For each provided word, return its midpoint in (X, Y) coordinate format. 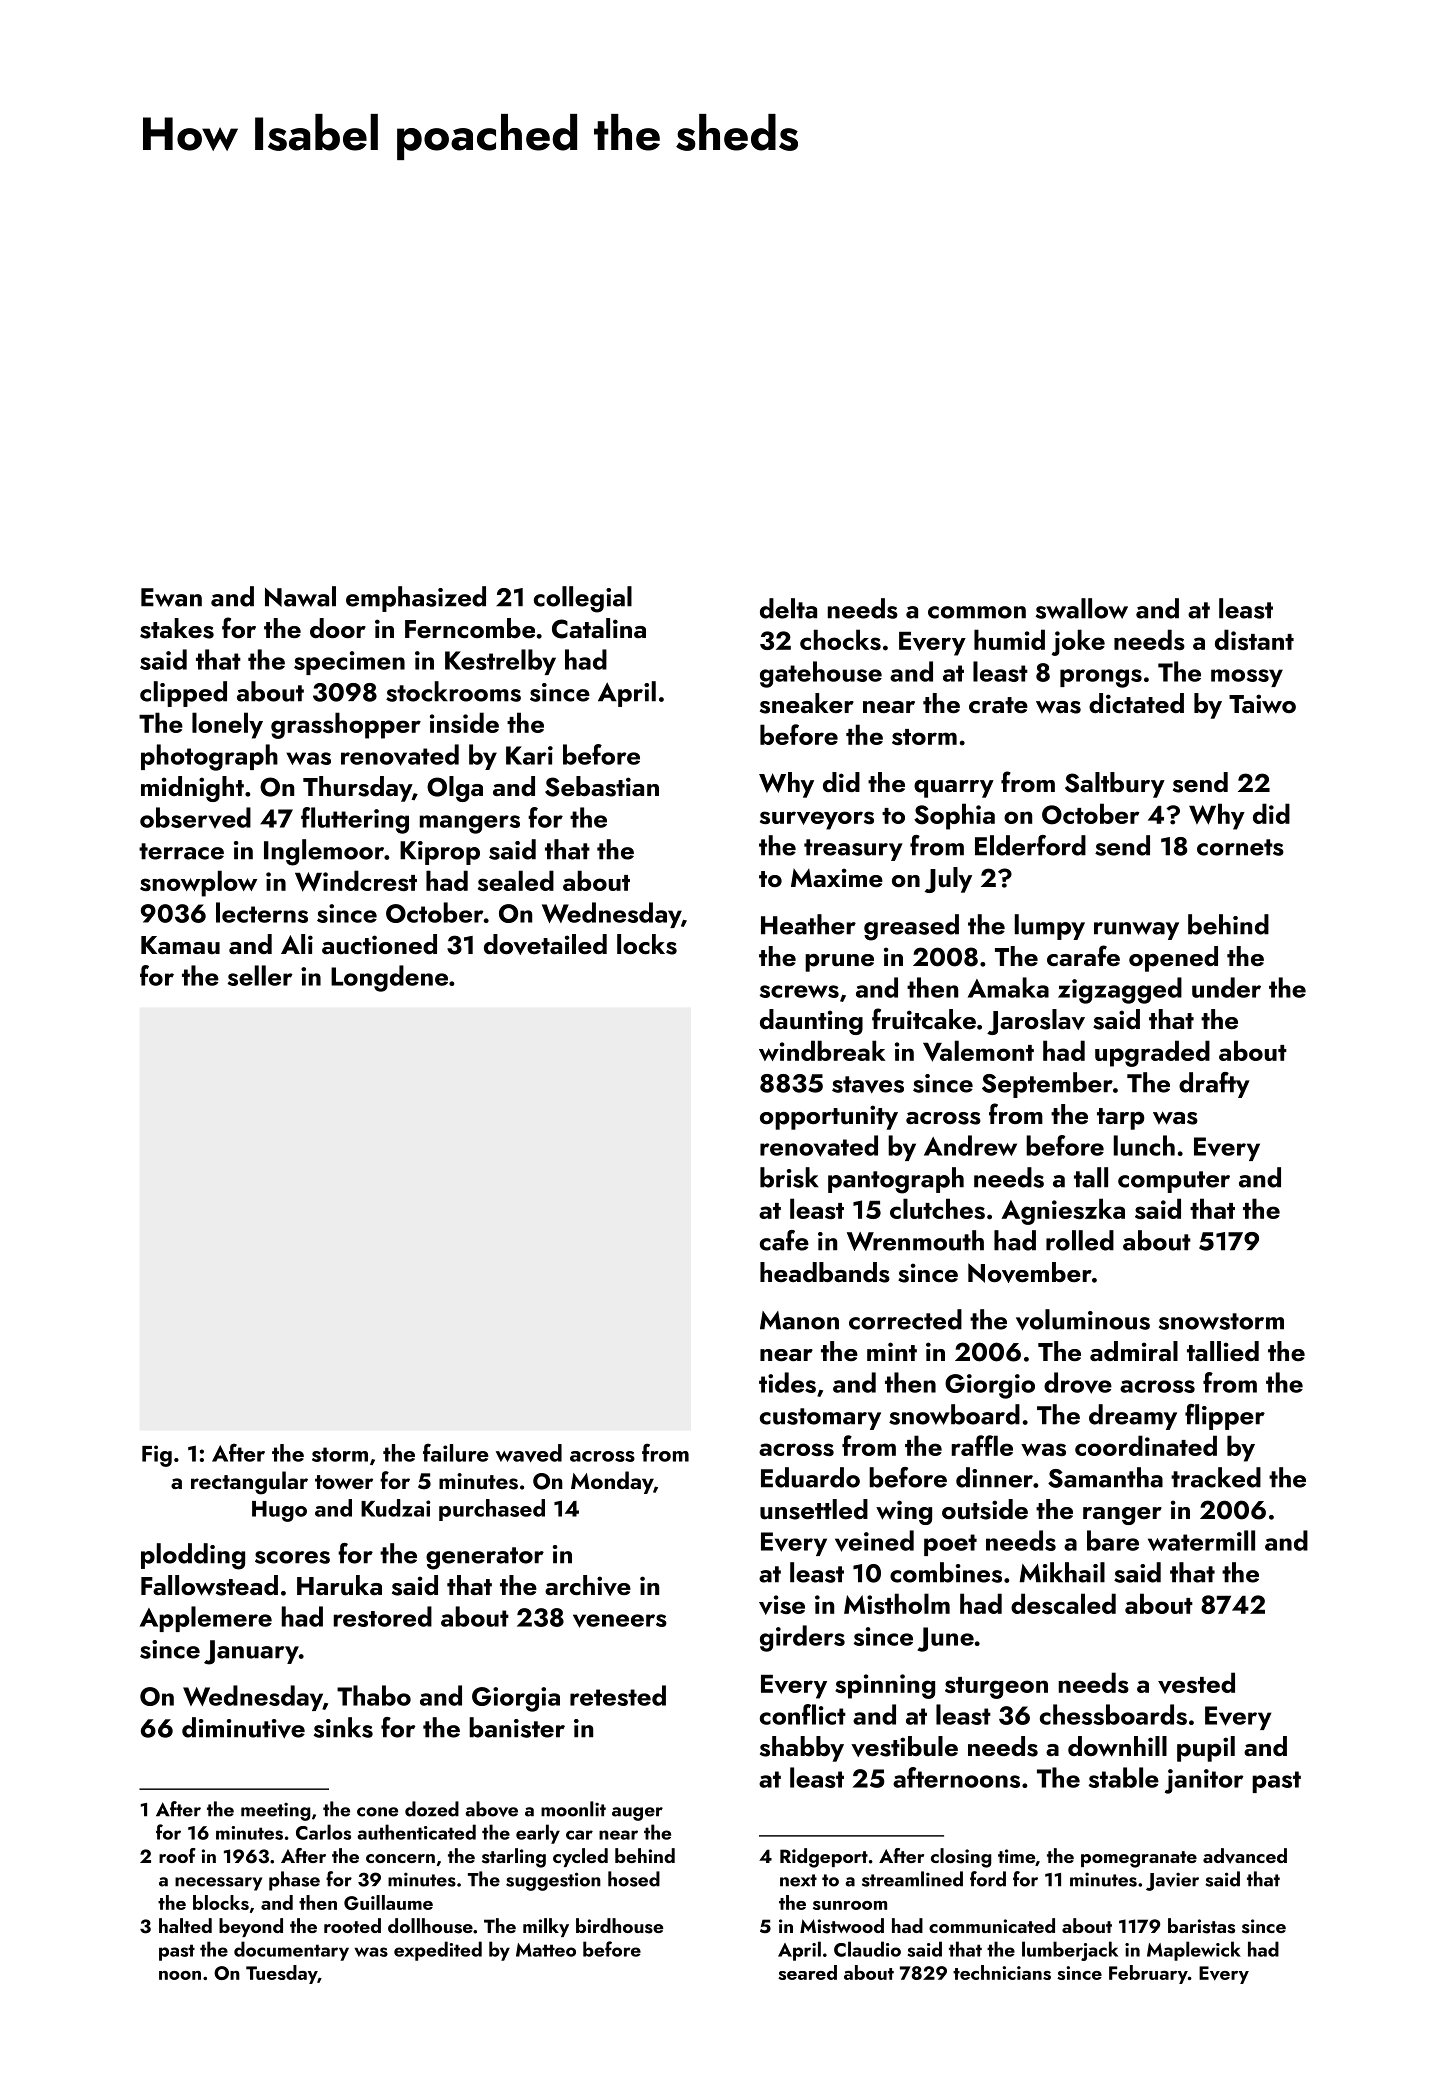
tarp (1121, 1119)
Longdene (389, 978)
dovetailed (545, 944)
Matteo (546, 1950)
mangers (470, 824)
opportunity (829, 1117)
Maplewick (1194, 1951)
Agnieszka (1063, 1211)
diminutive (243, 1727)
